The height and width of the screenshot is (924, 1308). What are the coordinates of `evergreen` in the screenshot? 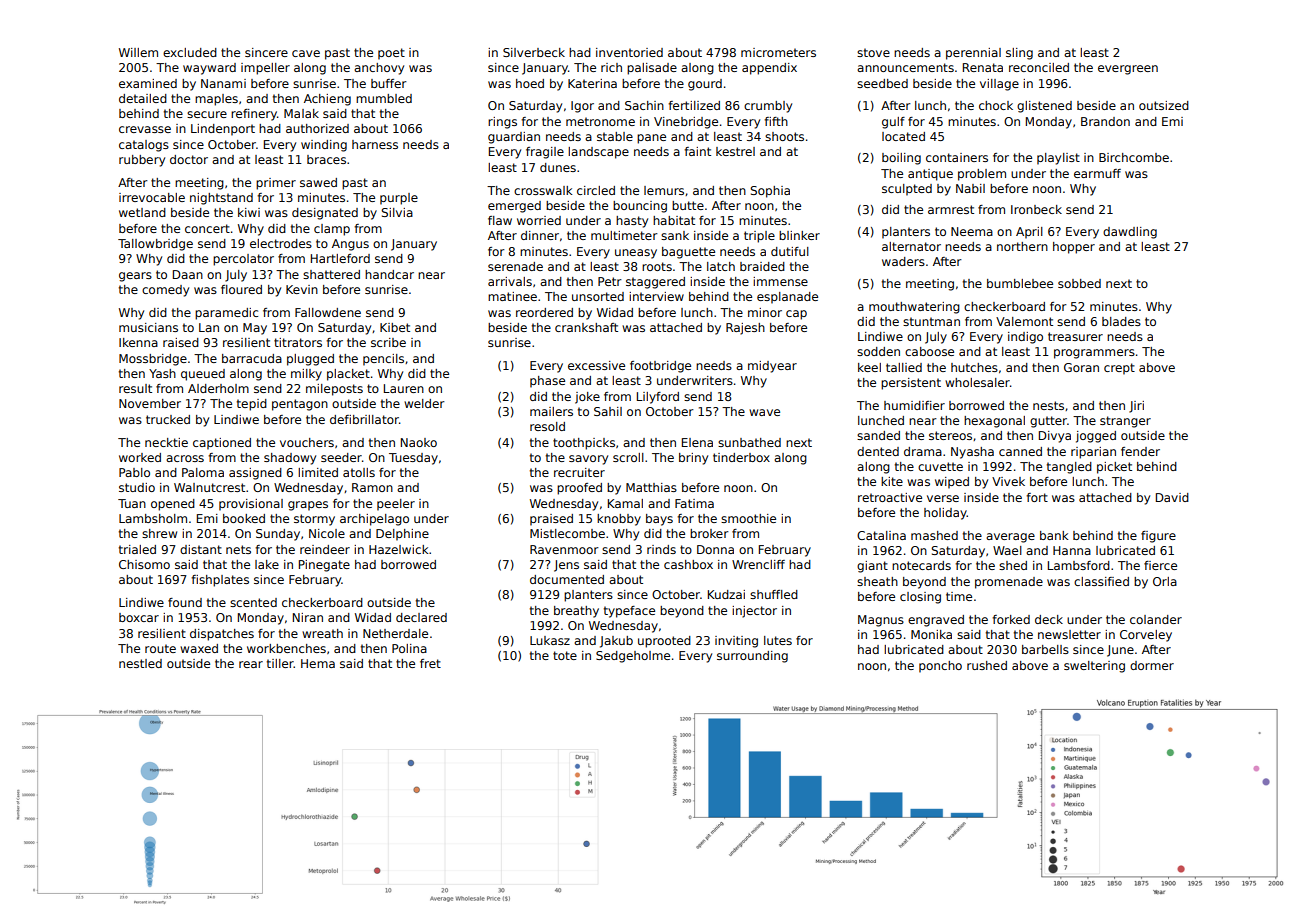 It's located at (1128, 70).
